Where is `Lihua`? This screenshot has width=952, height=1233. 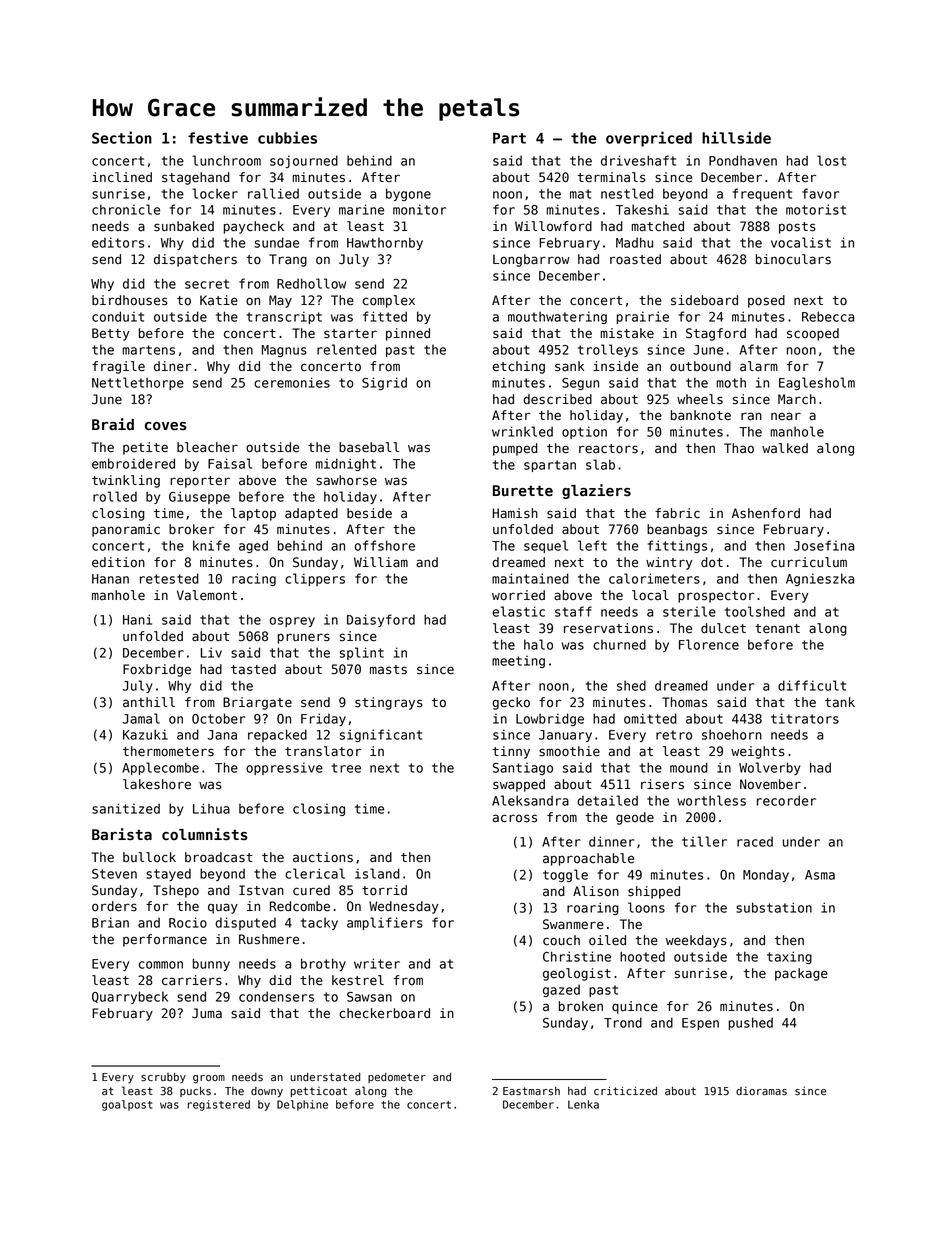 Lihua is located at coordinates (211, 808).
